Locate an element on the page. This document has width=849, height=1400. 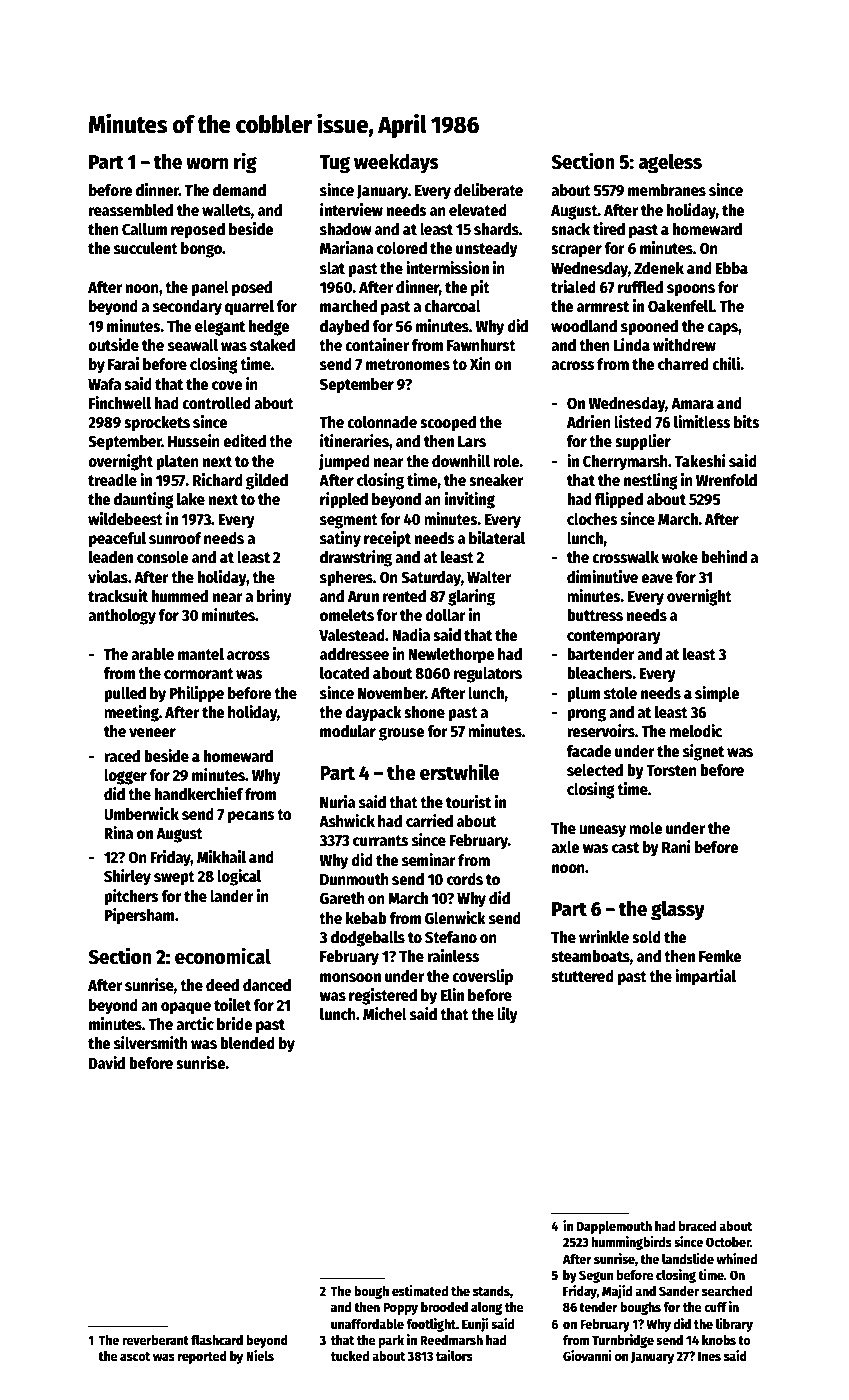
hedge is located at coordinates (269, 328).
